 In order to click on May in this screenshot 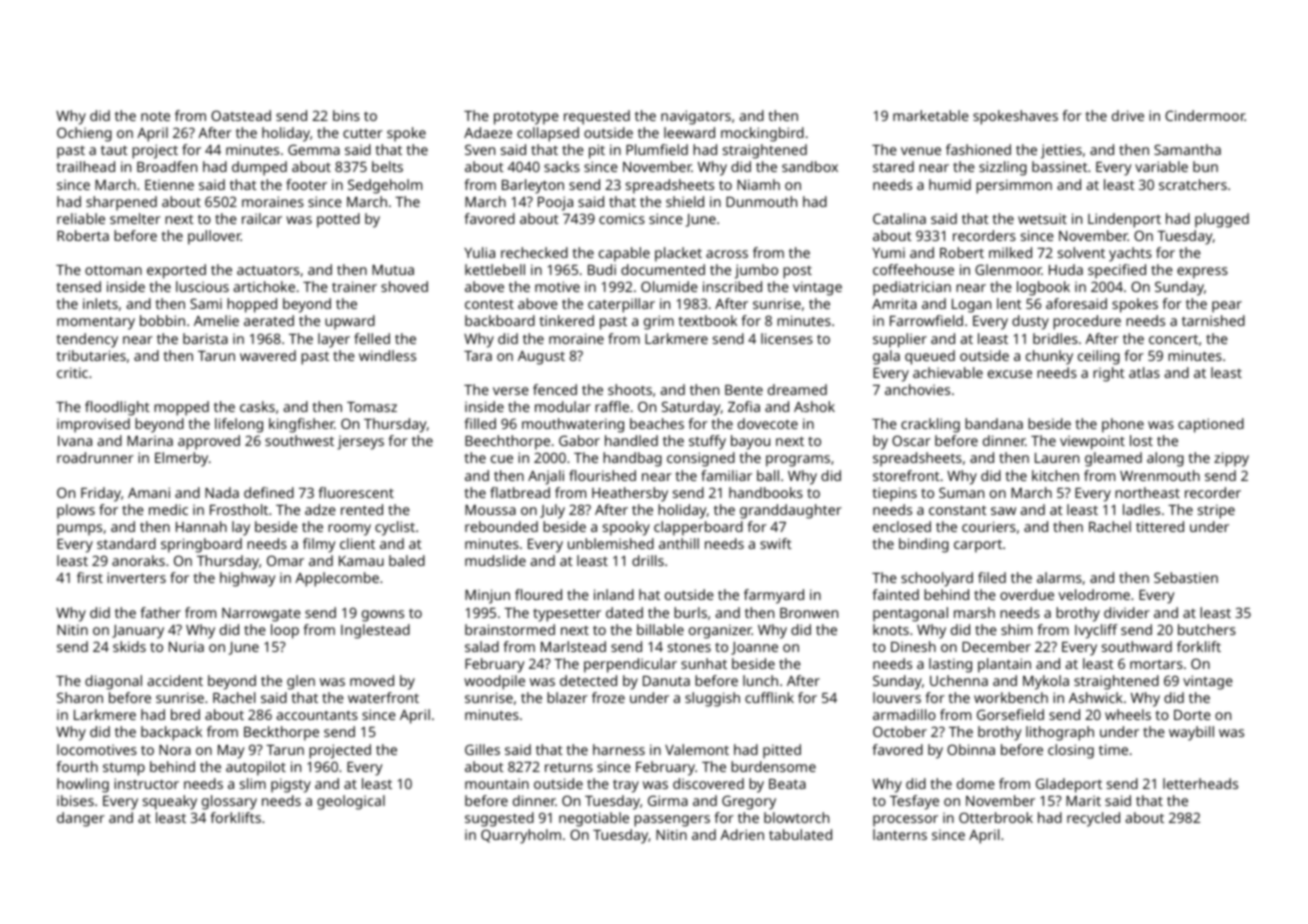, I will do `click(231, 752)`.
